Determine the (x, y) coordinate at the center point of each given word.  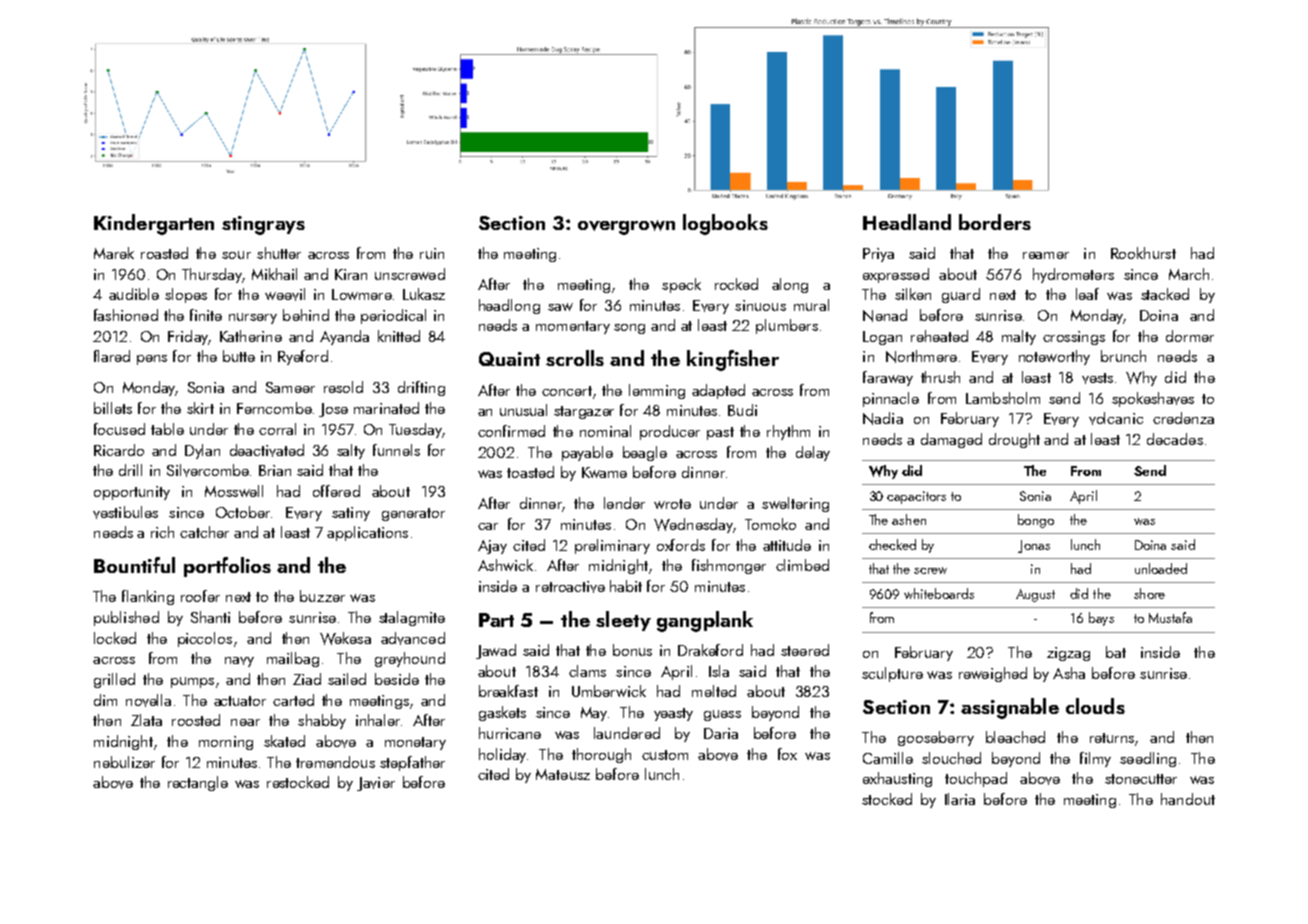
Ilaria (960, 799)
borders (995, 222)
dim (105, 700)
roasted (164, 253)
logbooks (725, 224)
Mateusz (563, 774)
